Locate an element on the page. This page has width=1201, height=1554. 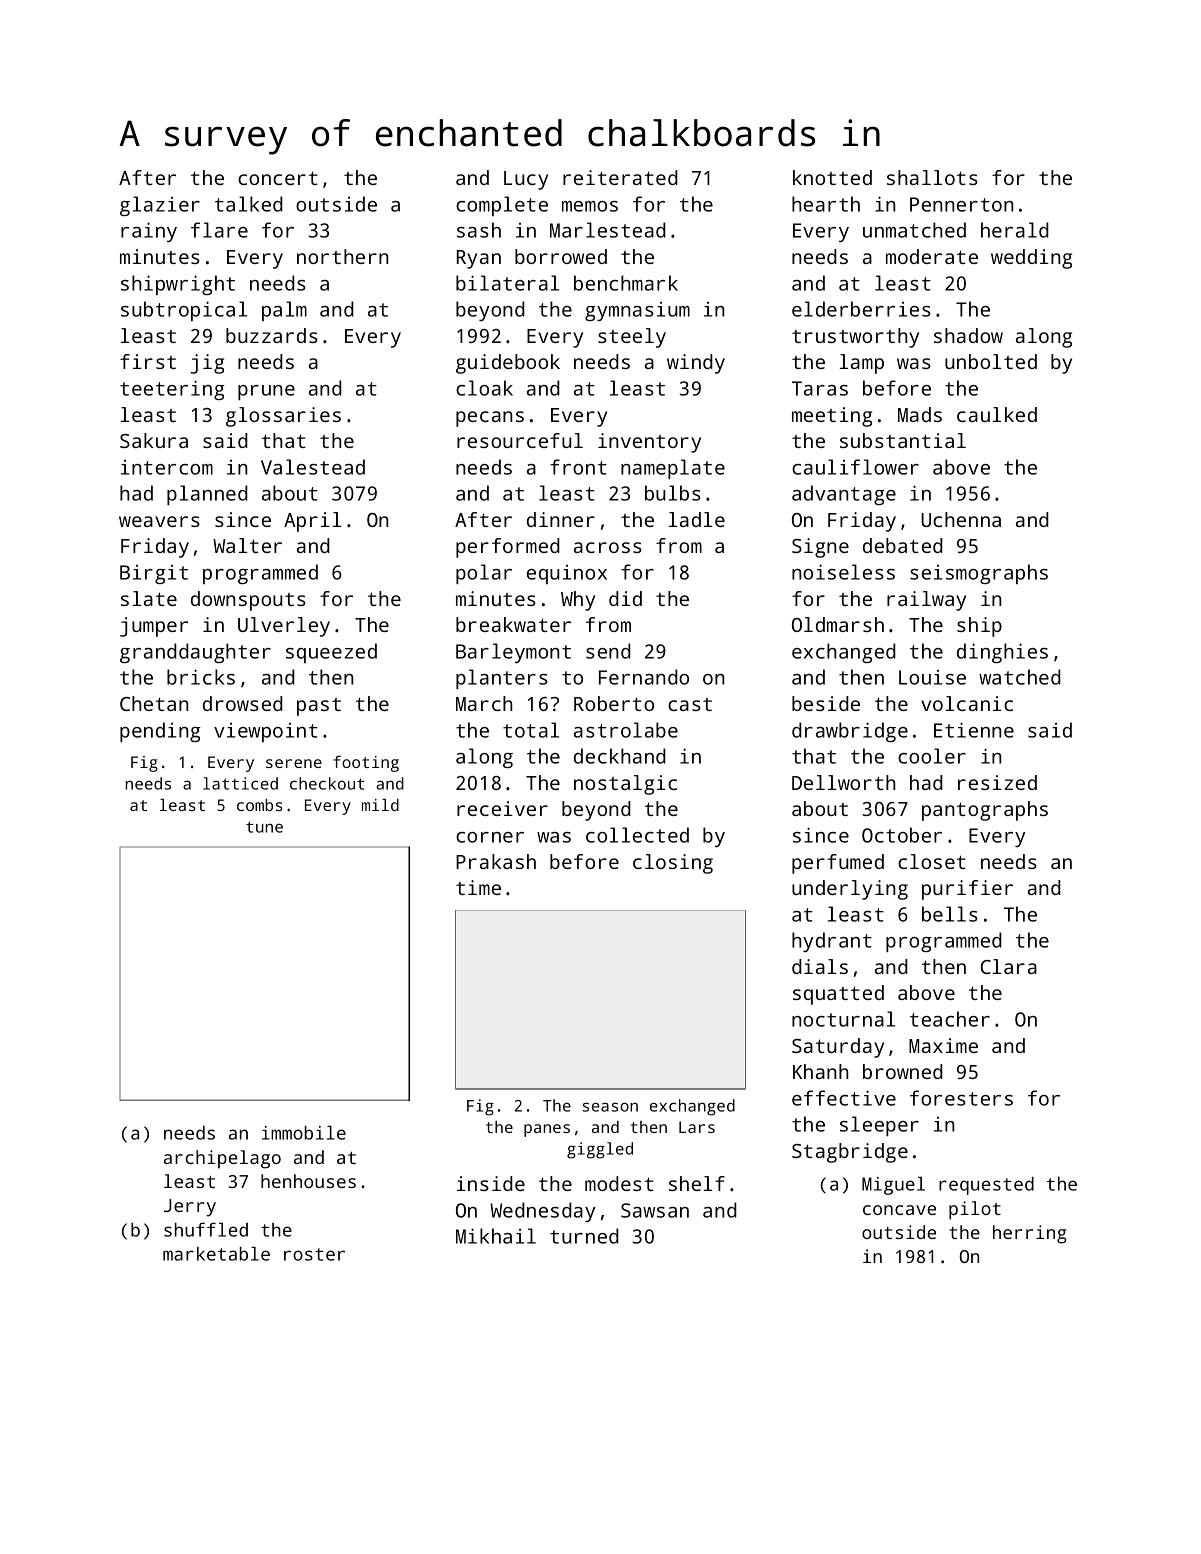
glazier is located at coordinates (160, 206).
